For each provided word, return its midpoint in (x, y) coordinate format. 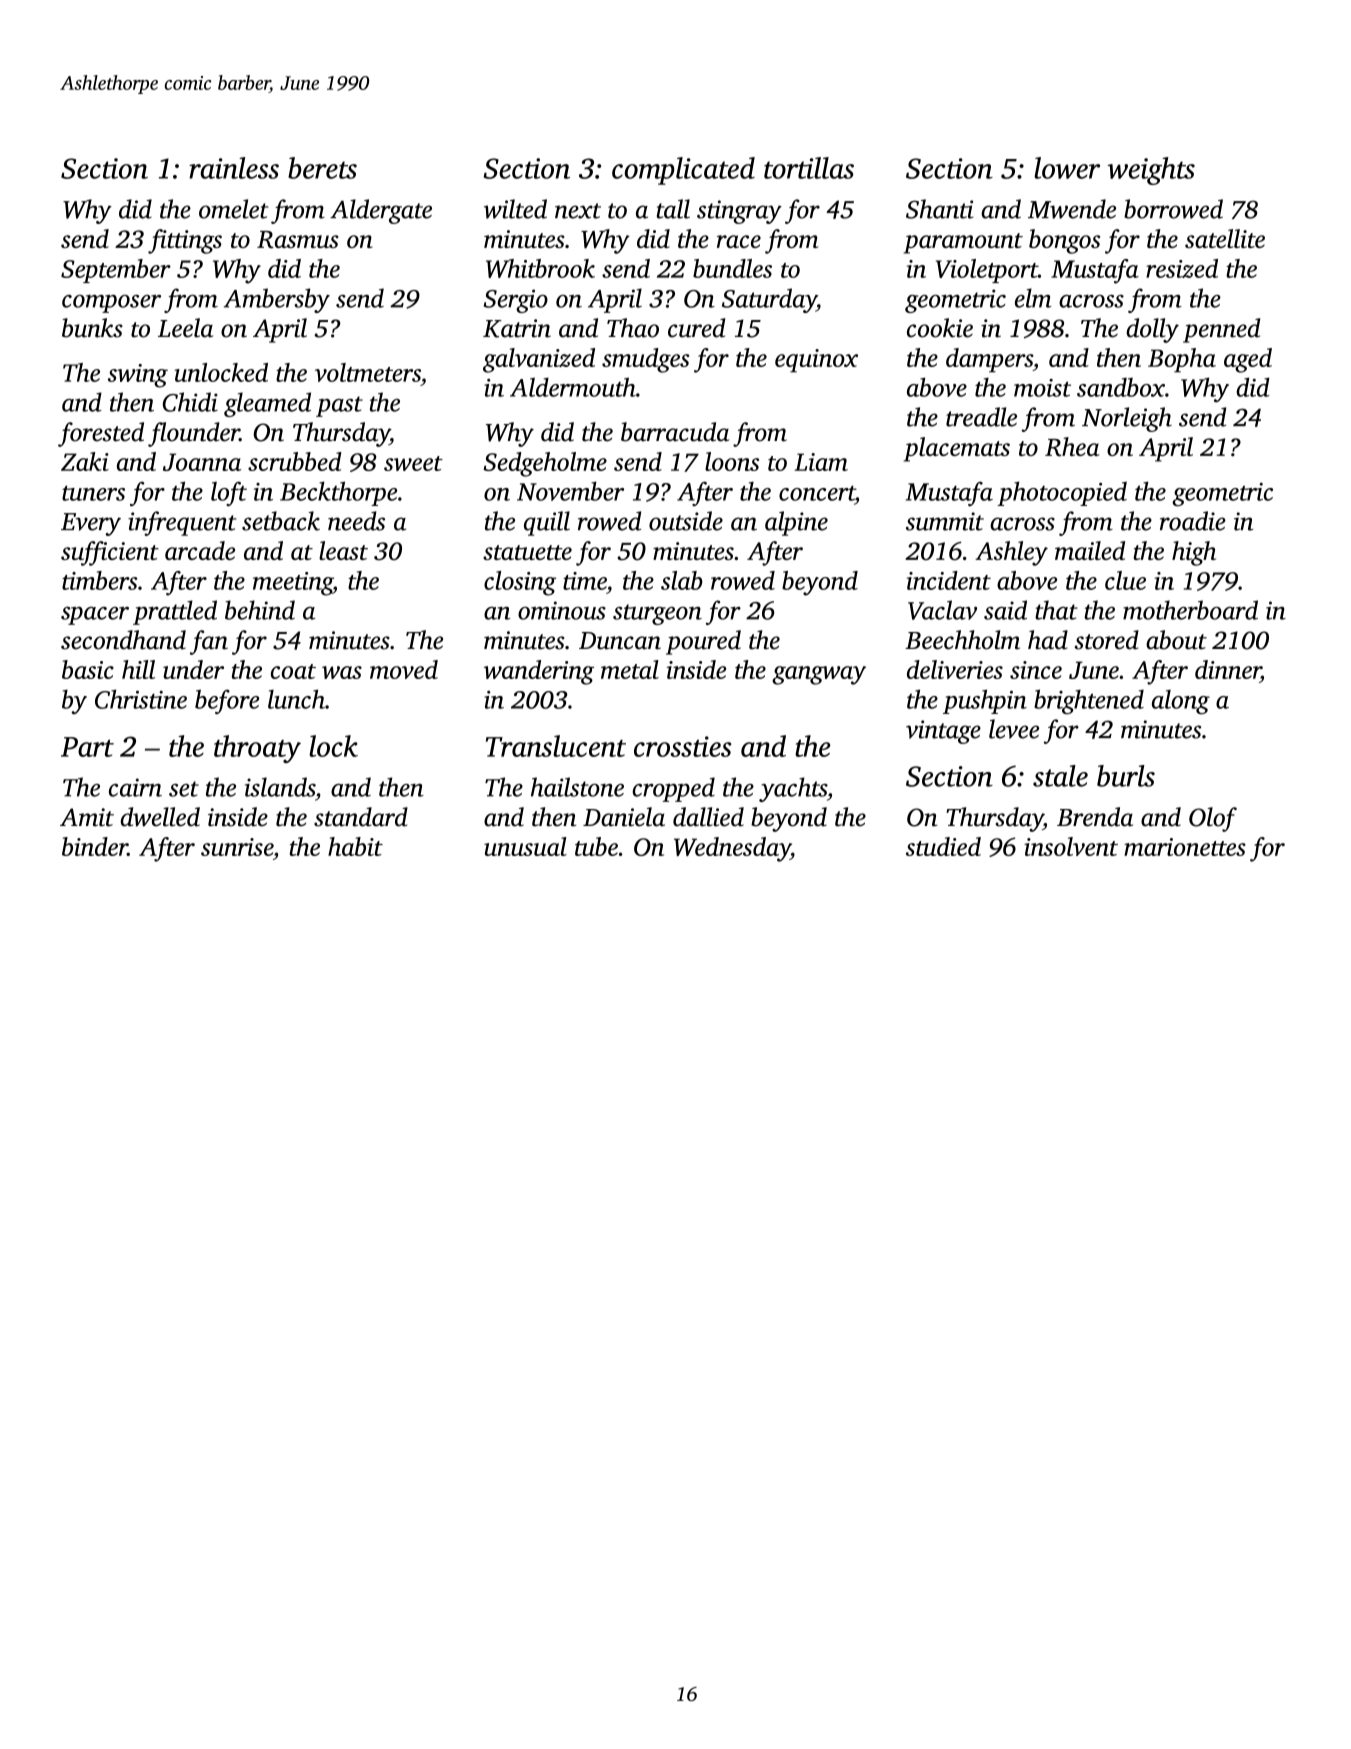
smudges (645, 360)
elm (1033, 298)
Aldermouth (573, 387)
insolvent (1071, 846)
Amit (87, 817)
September (116, 271)
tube (596, 846)
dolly (1152, 330)
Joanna (202, 462)
